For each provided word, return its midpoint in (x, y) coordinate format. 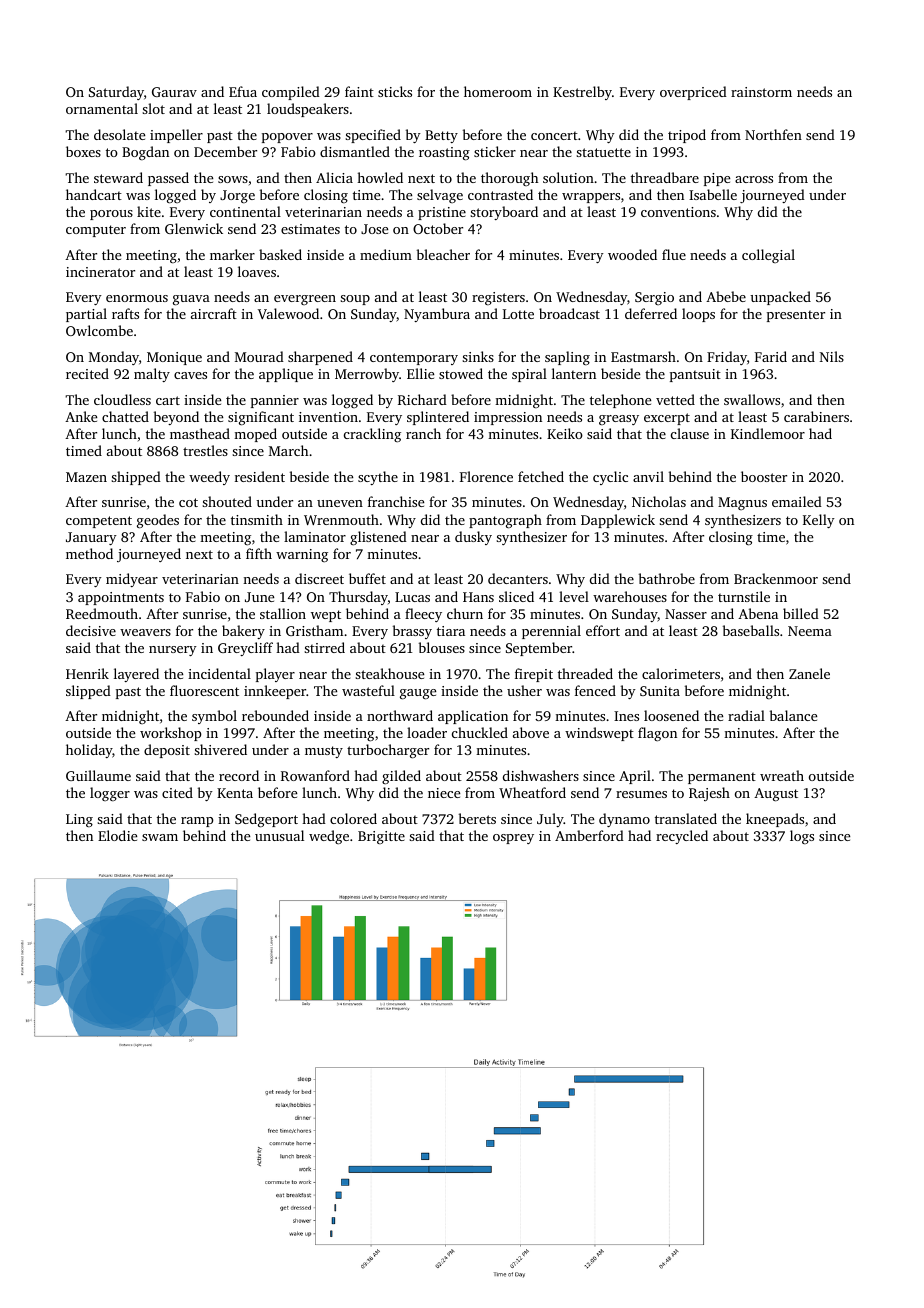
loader (427, 732)
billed (801, 613)
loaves (257, 271)
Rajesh (709, 794)
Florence (486, 476)
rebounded (275, 715)
